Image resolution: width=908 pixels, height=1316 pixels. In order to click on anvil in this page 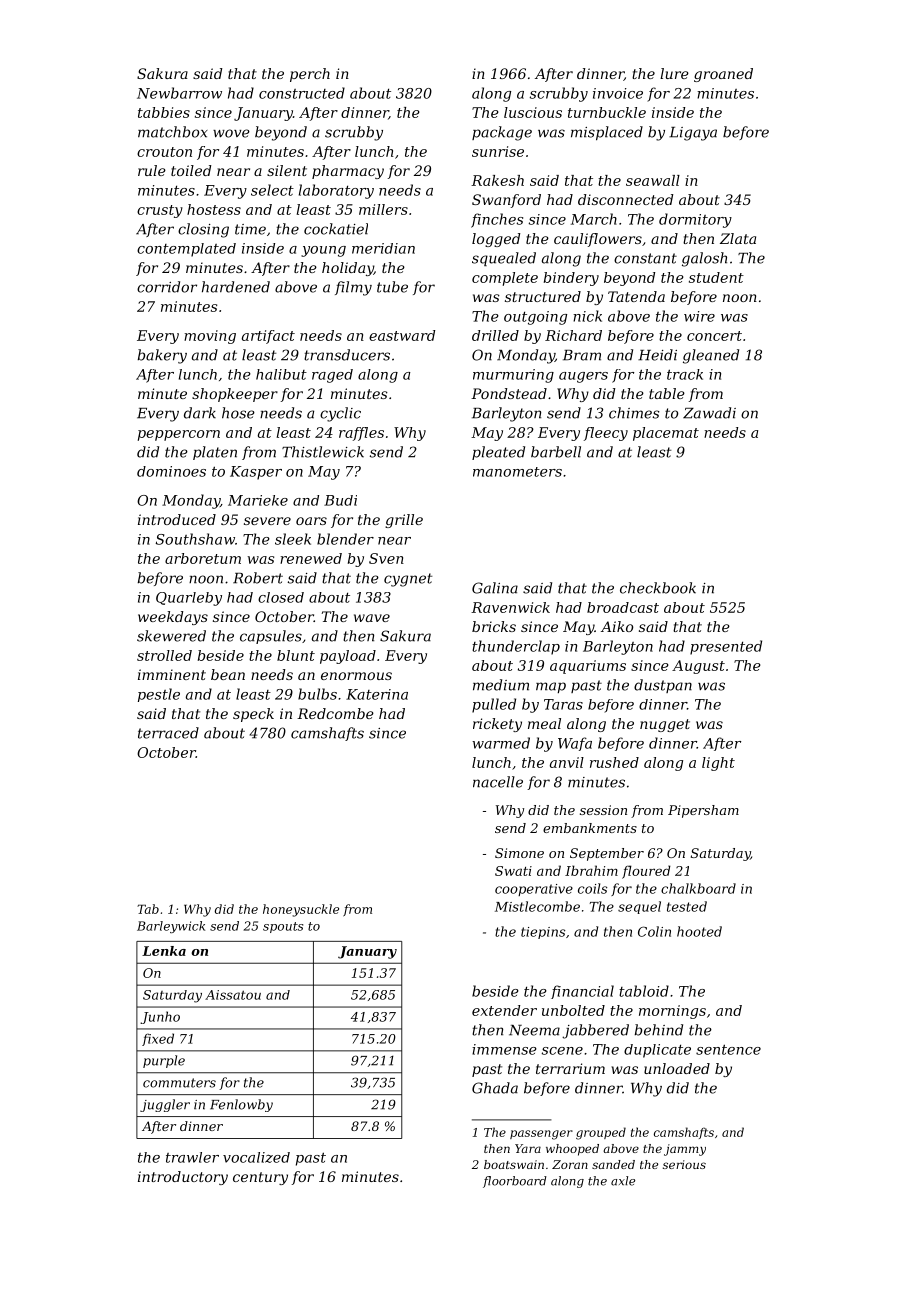, I will do `click(567, 762)`.
